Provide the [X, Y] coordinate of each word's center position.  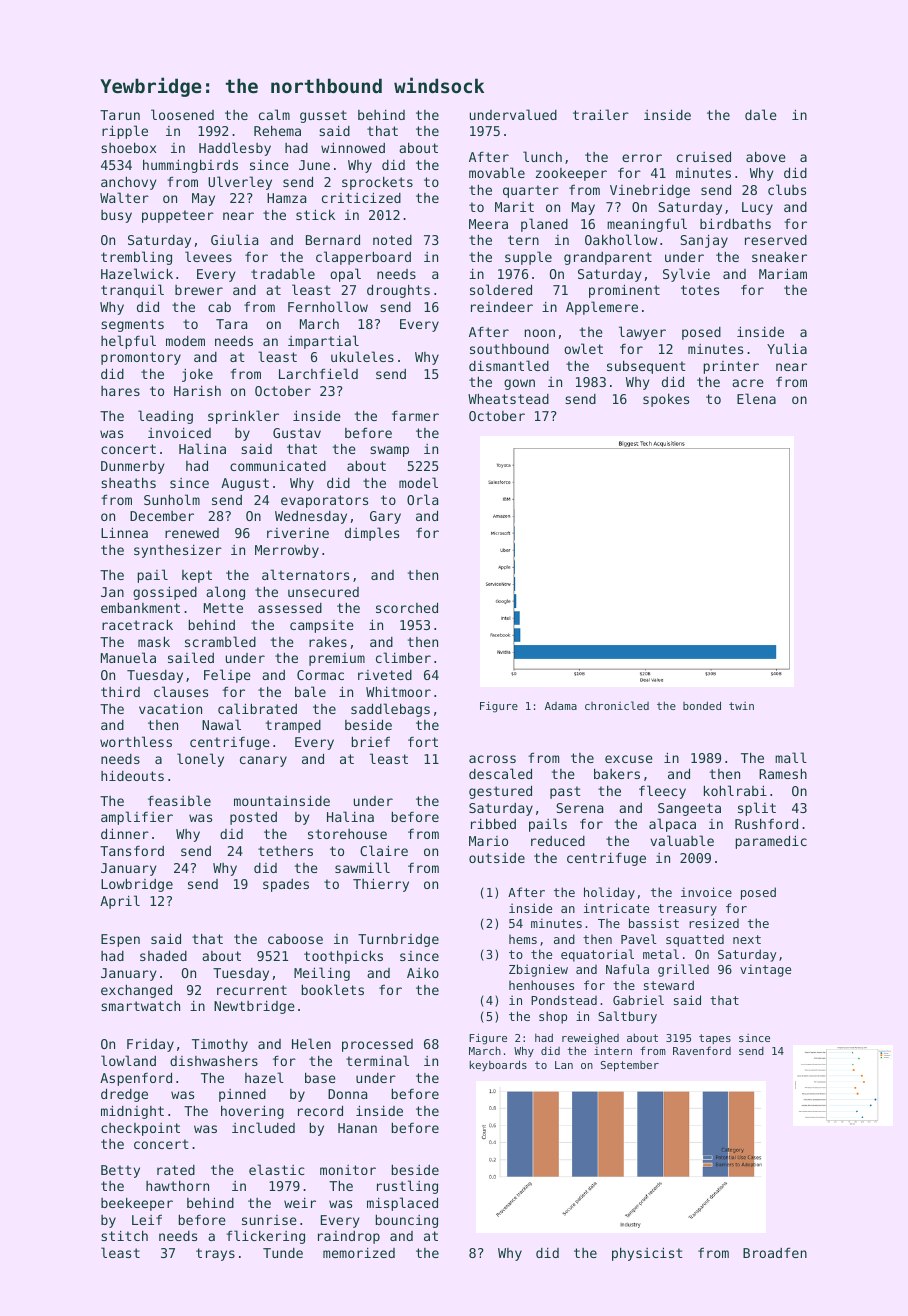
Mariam [783, 273]
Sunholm [172, 499]
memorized [359, 1253]
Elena [756, 398]
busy [116, 216]
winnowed [353, 147]
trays [215, 1254]
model [418, 482]
